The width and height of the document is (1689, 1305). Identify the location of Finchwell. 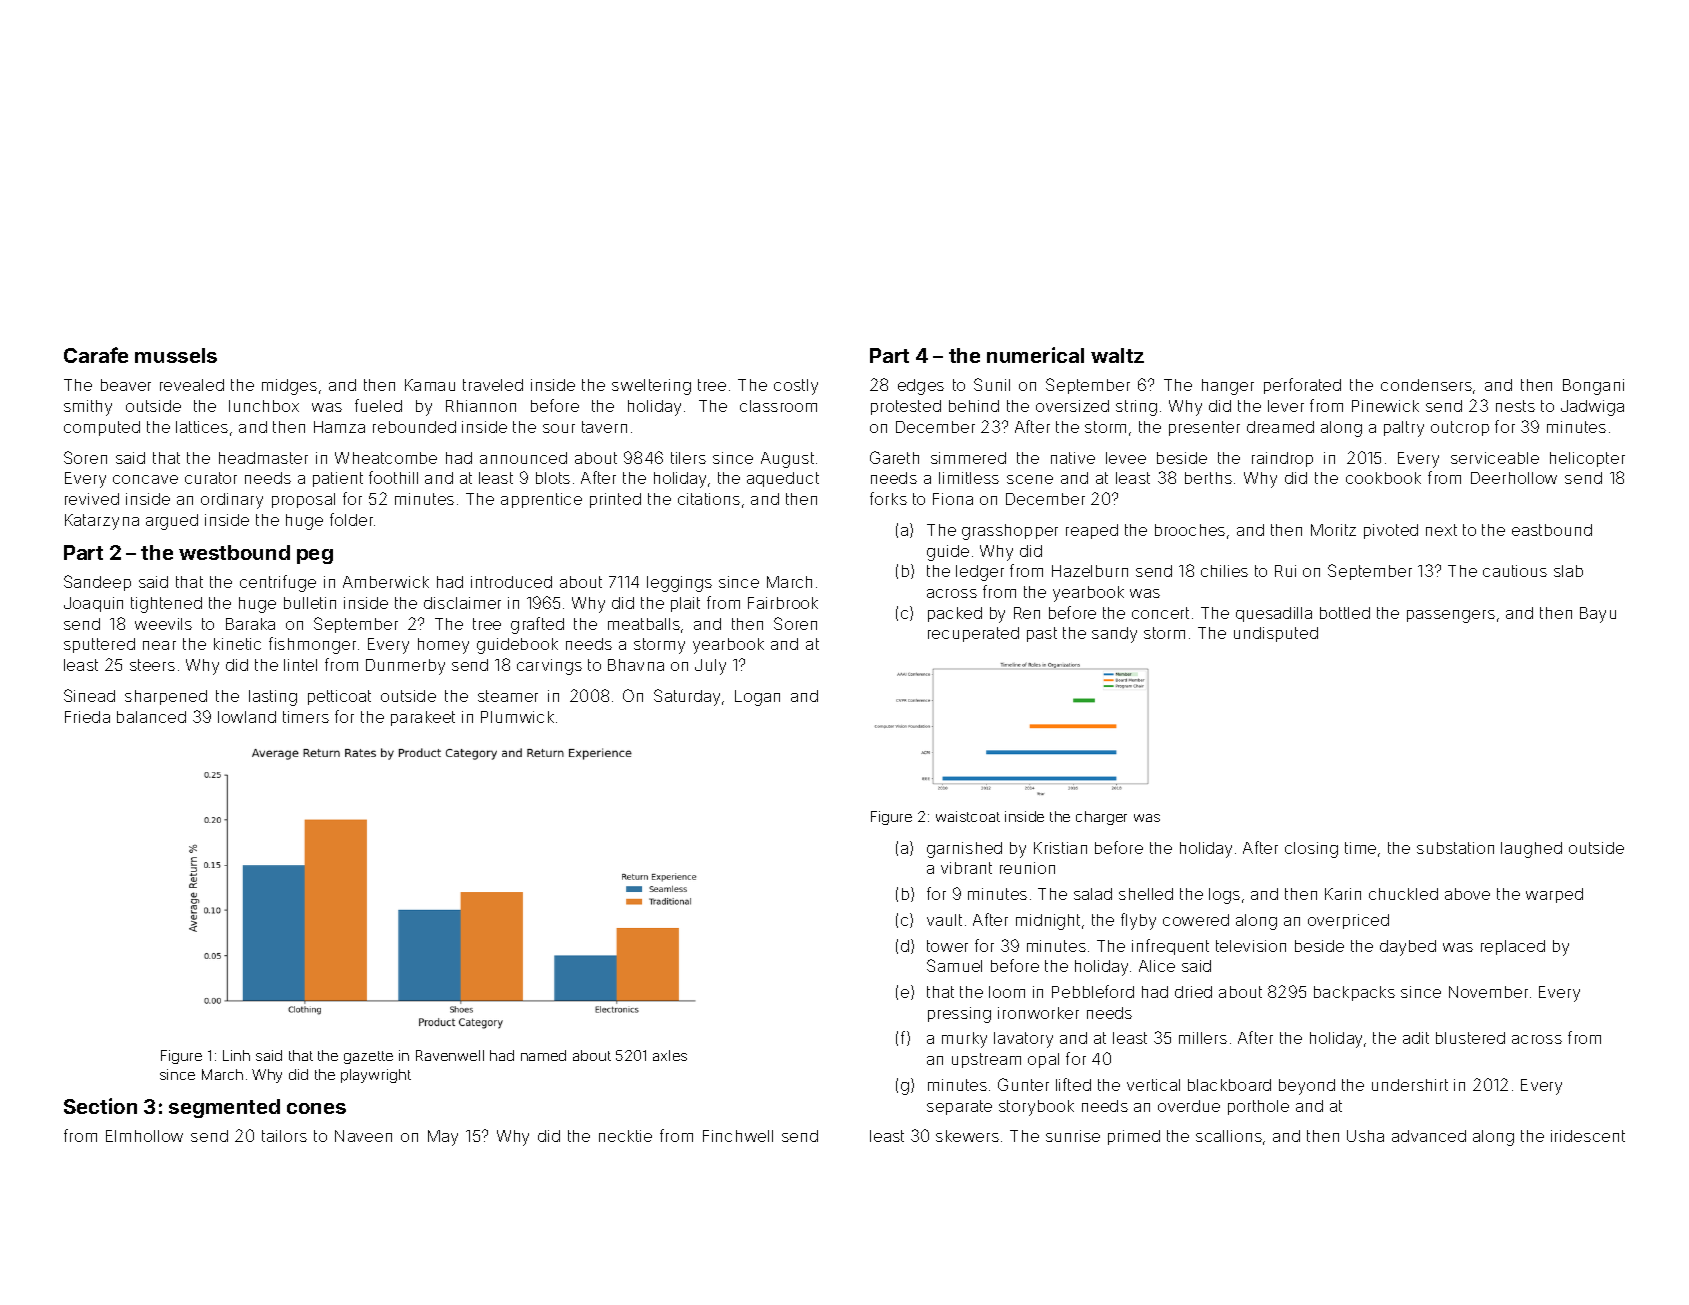
(738, 1136).
